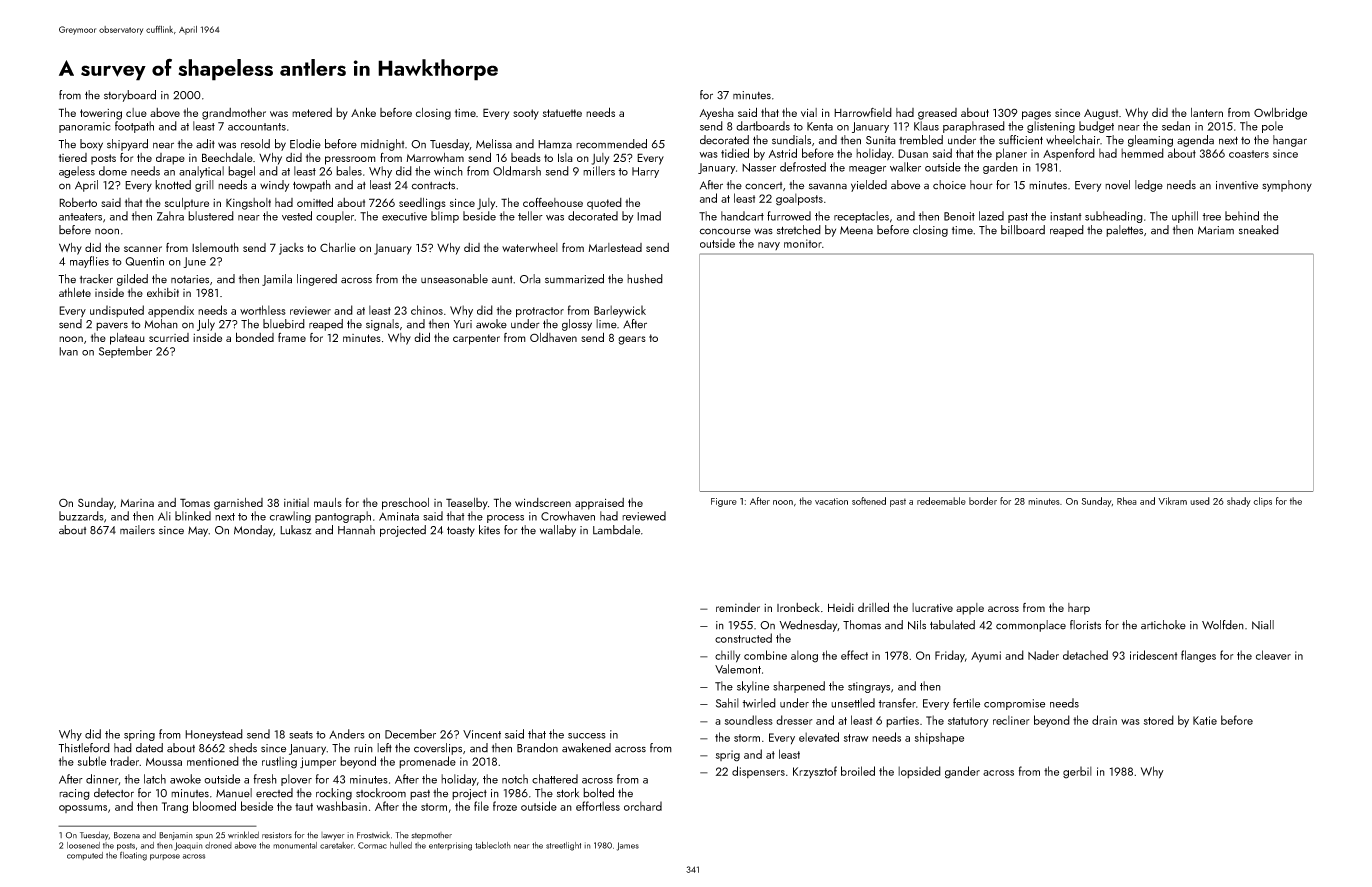 Image resolution: width=1372 pixels, height=887 pixels. What do you see at coordinates (195, 502) in the image?
I see `Tomas` at bounding box center [195, 502].
